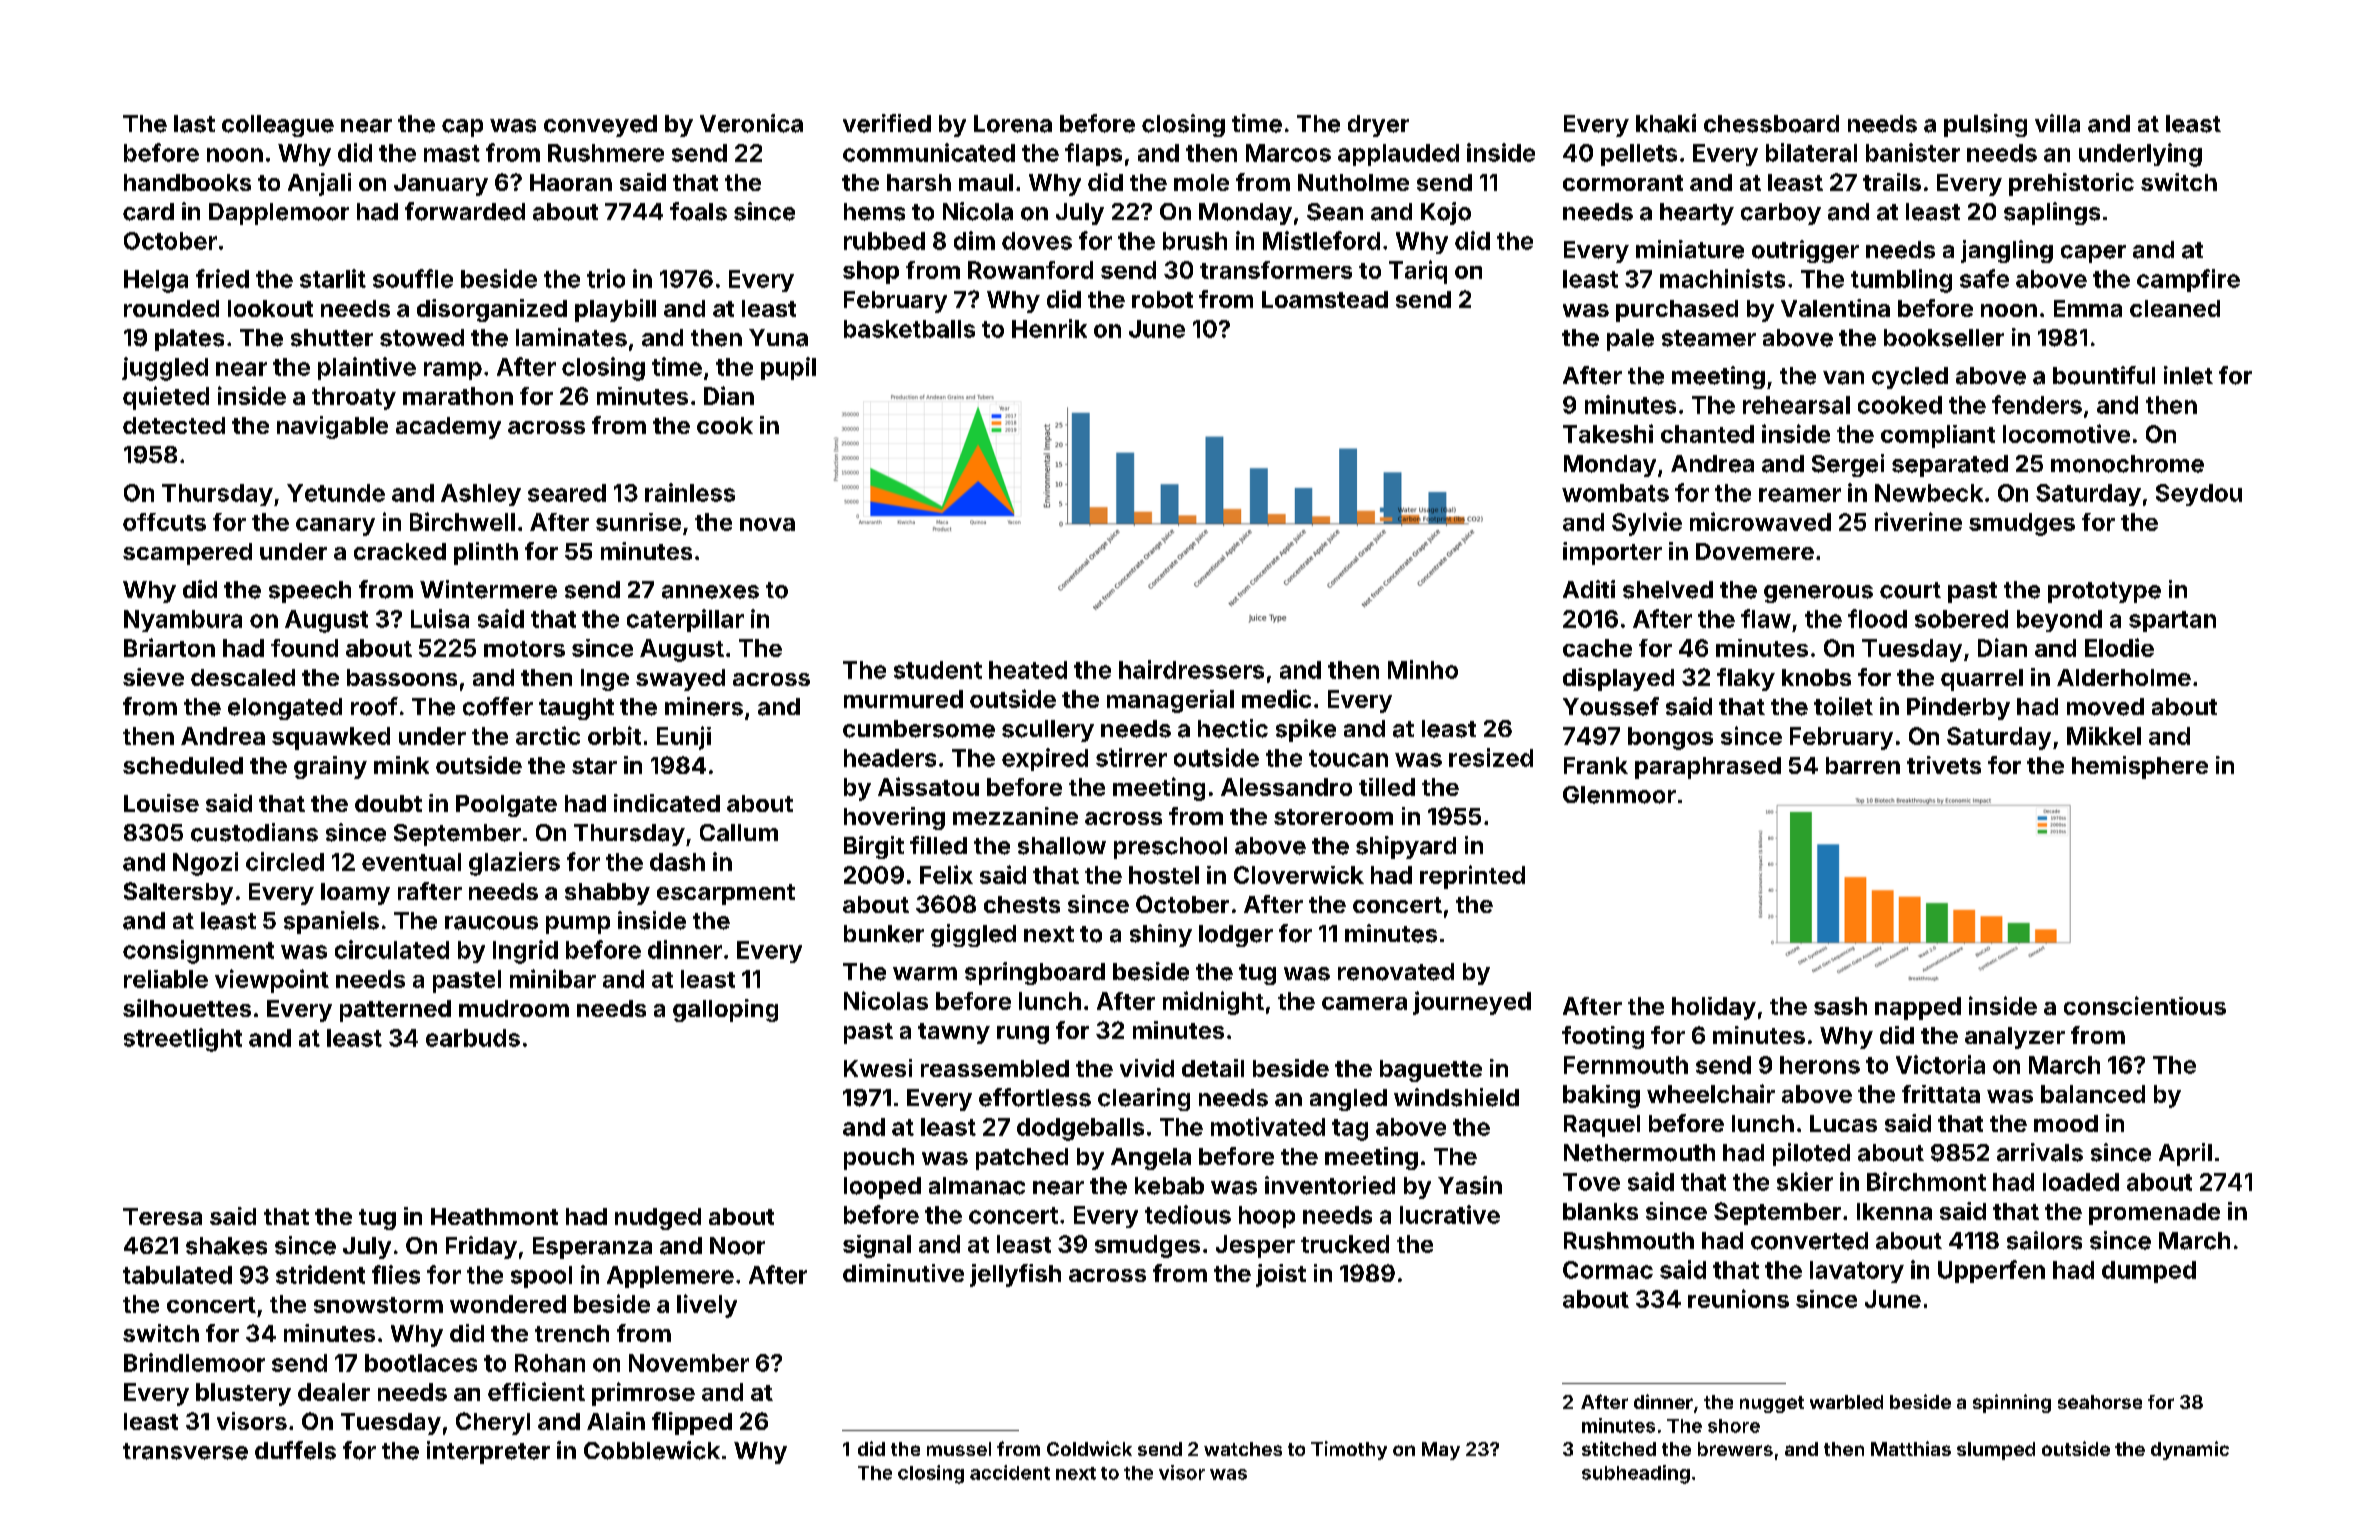  I want to click on warbled, so click(1846, 1402).
